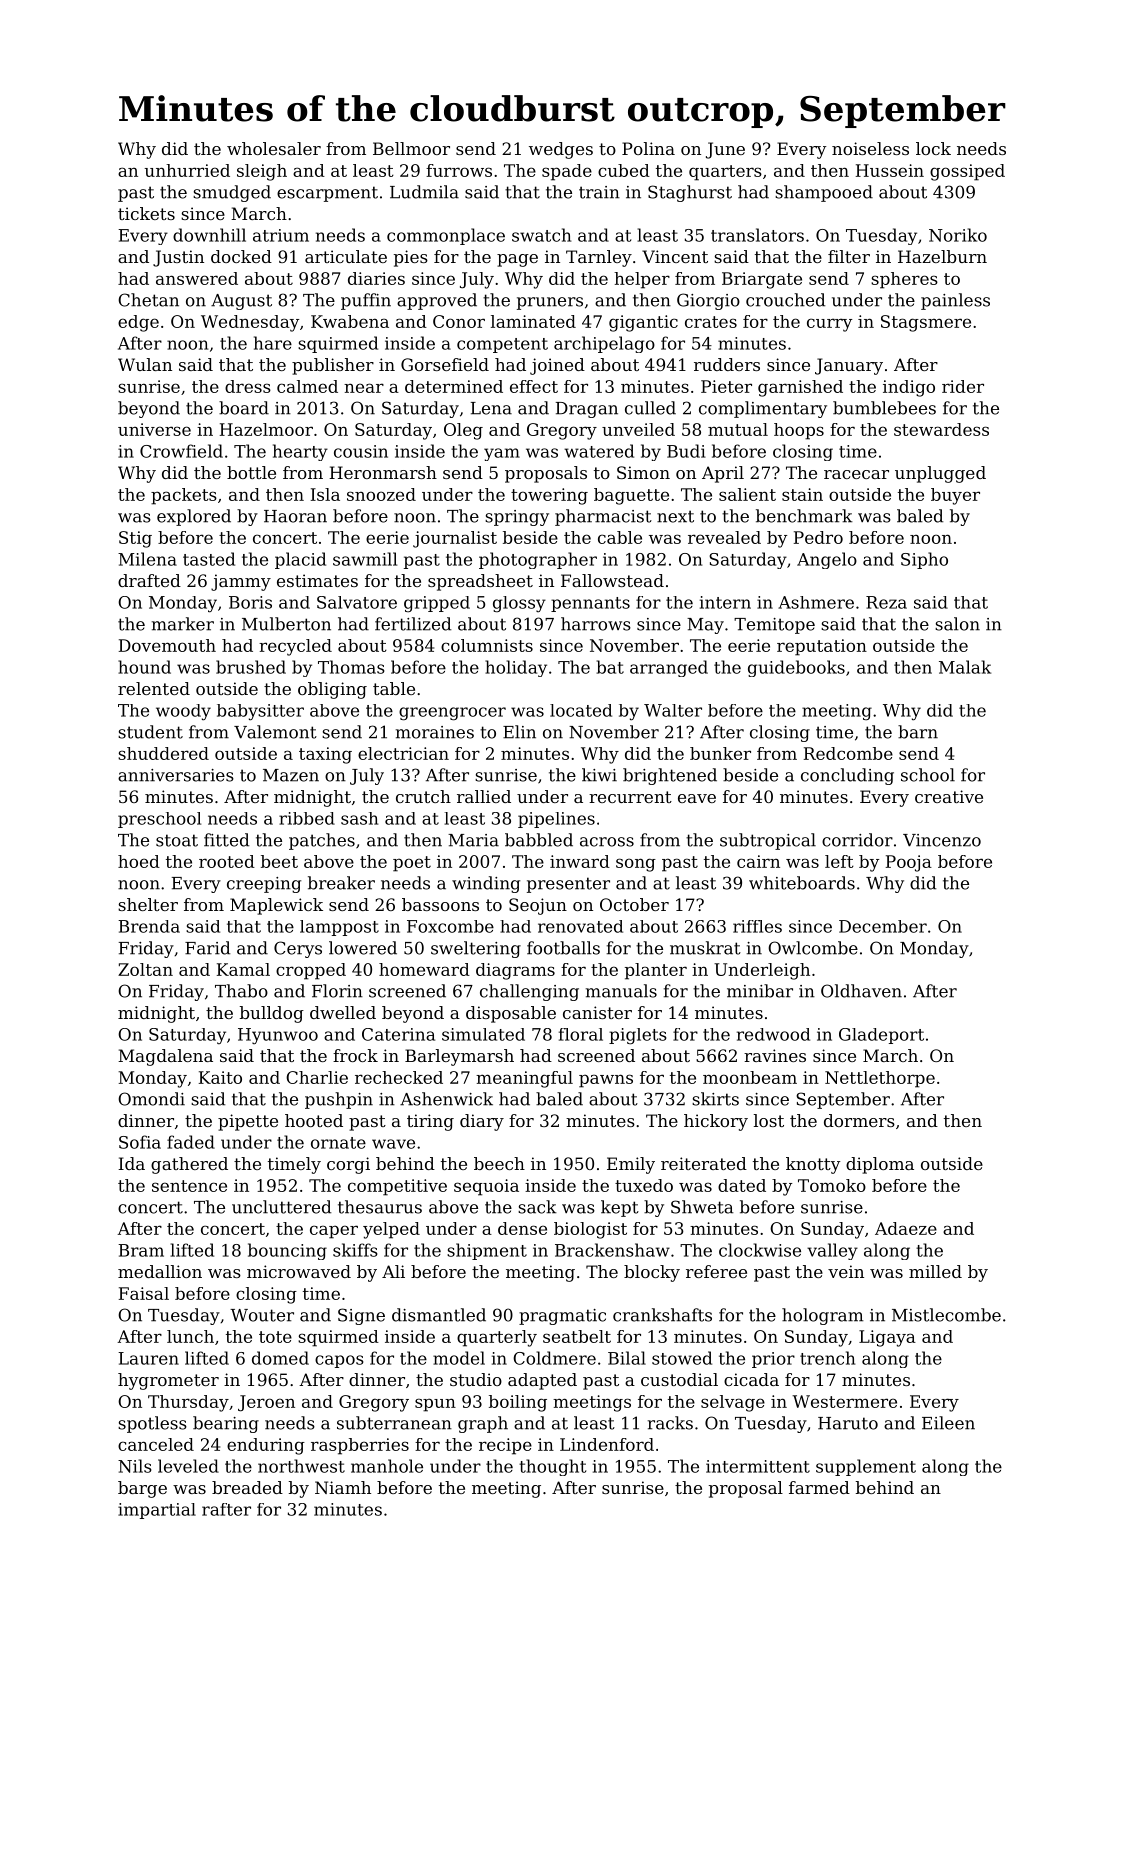 The width and height of the page is (1125, 1853). Describe the element at coordinates (262, 1315) in the page. I see `Wouter` at that location.
